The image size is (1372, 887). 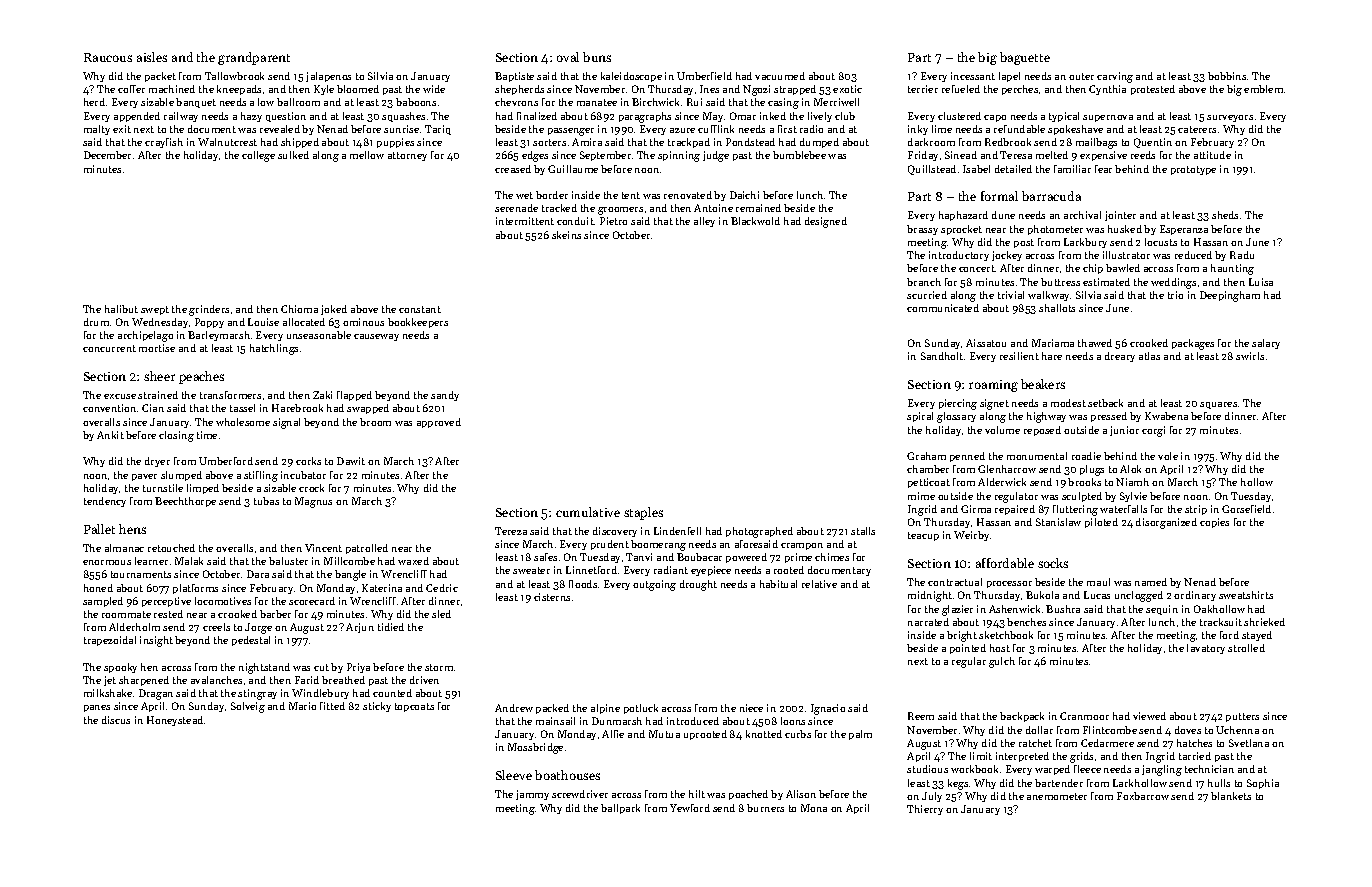 I want to click on spooky, so click(x=120, y=668).
